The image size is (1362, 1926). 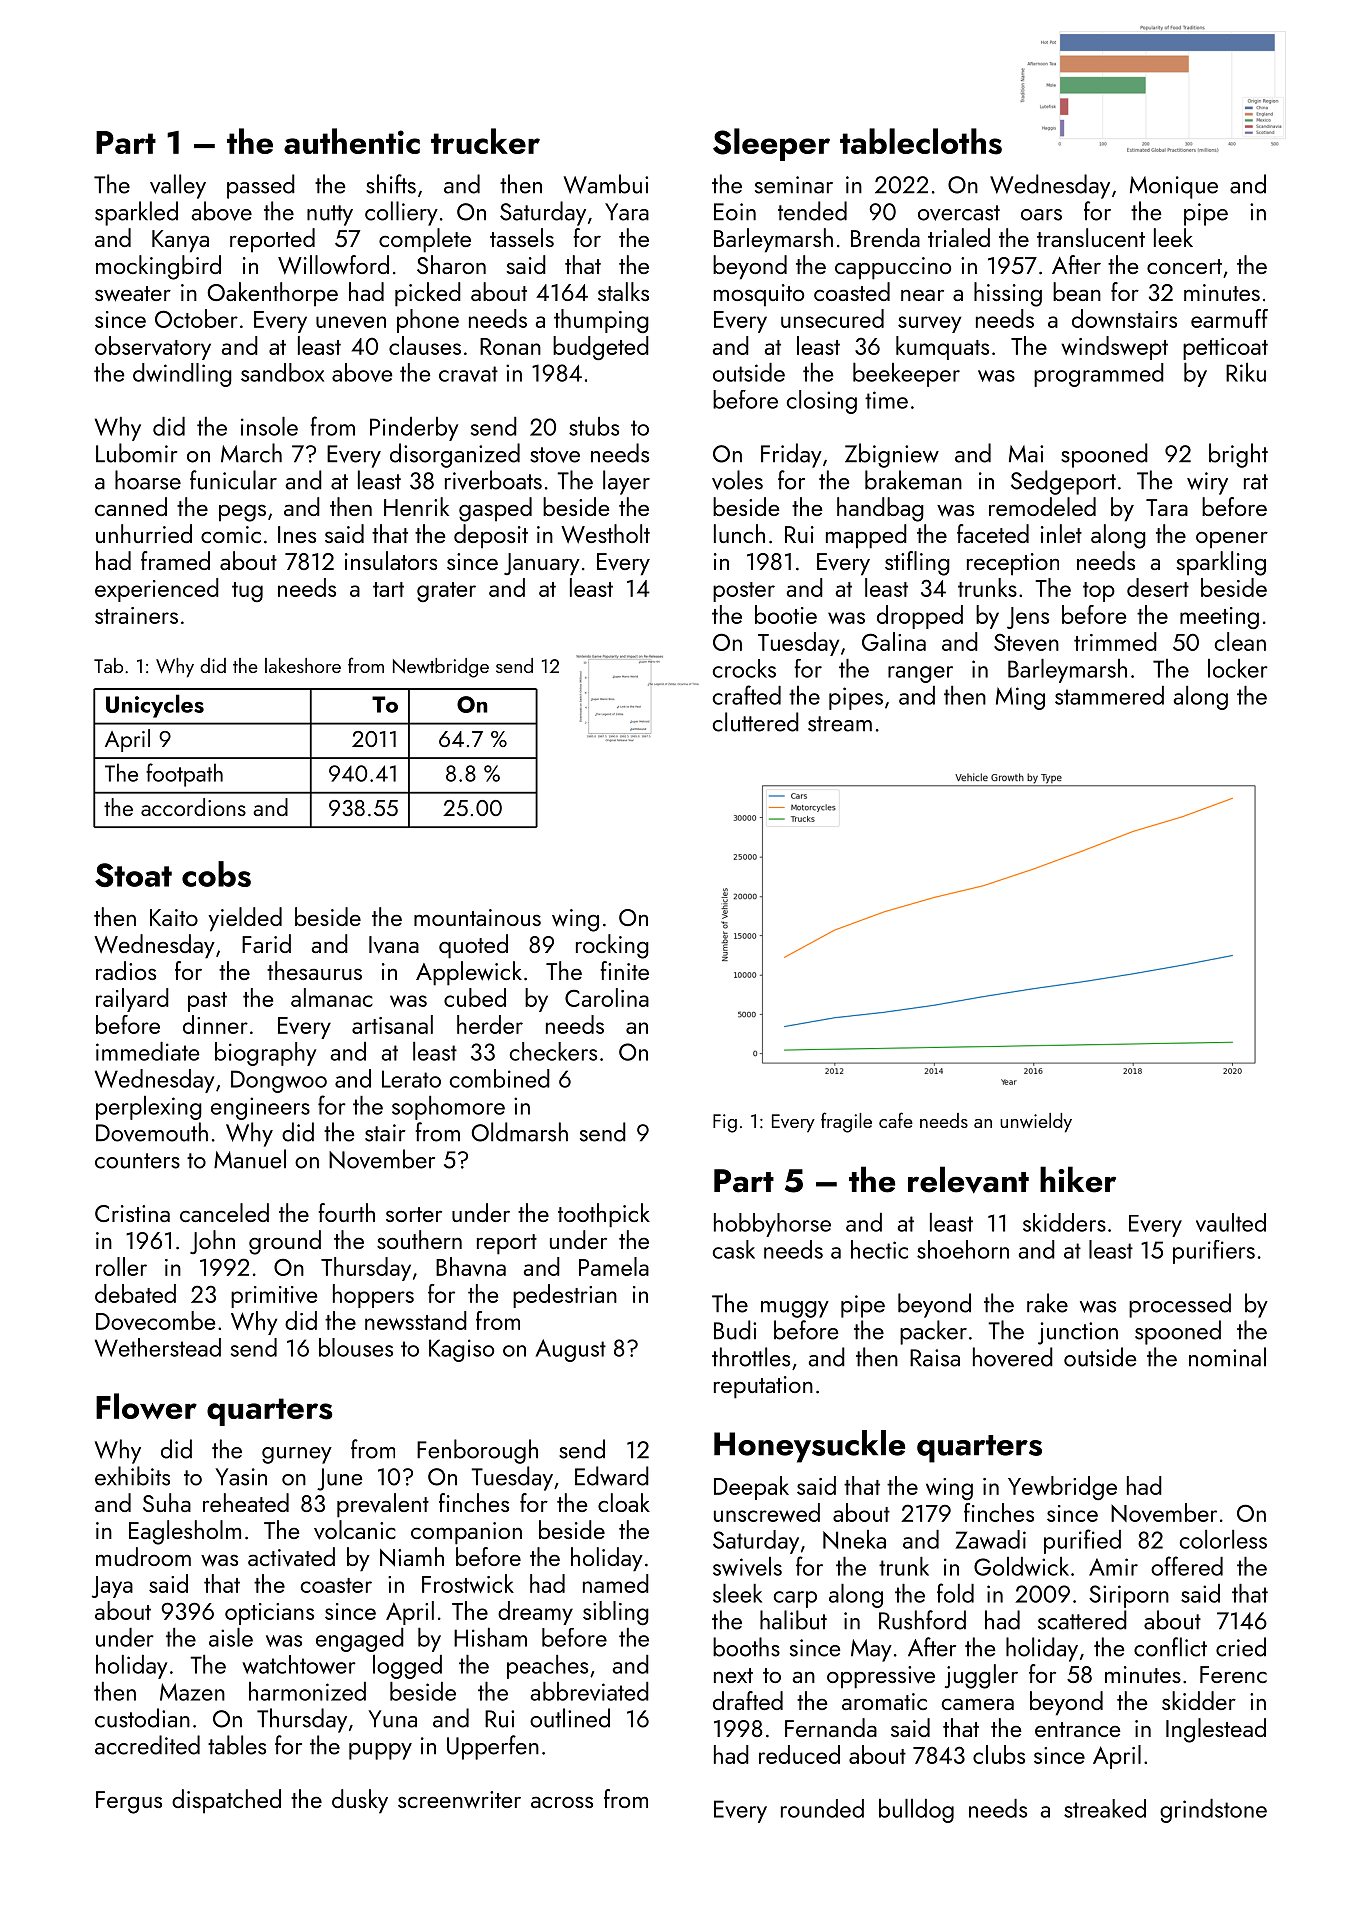 I want to click on counters, so click(x=137, y=1161).
